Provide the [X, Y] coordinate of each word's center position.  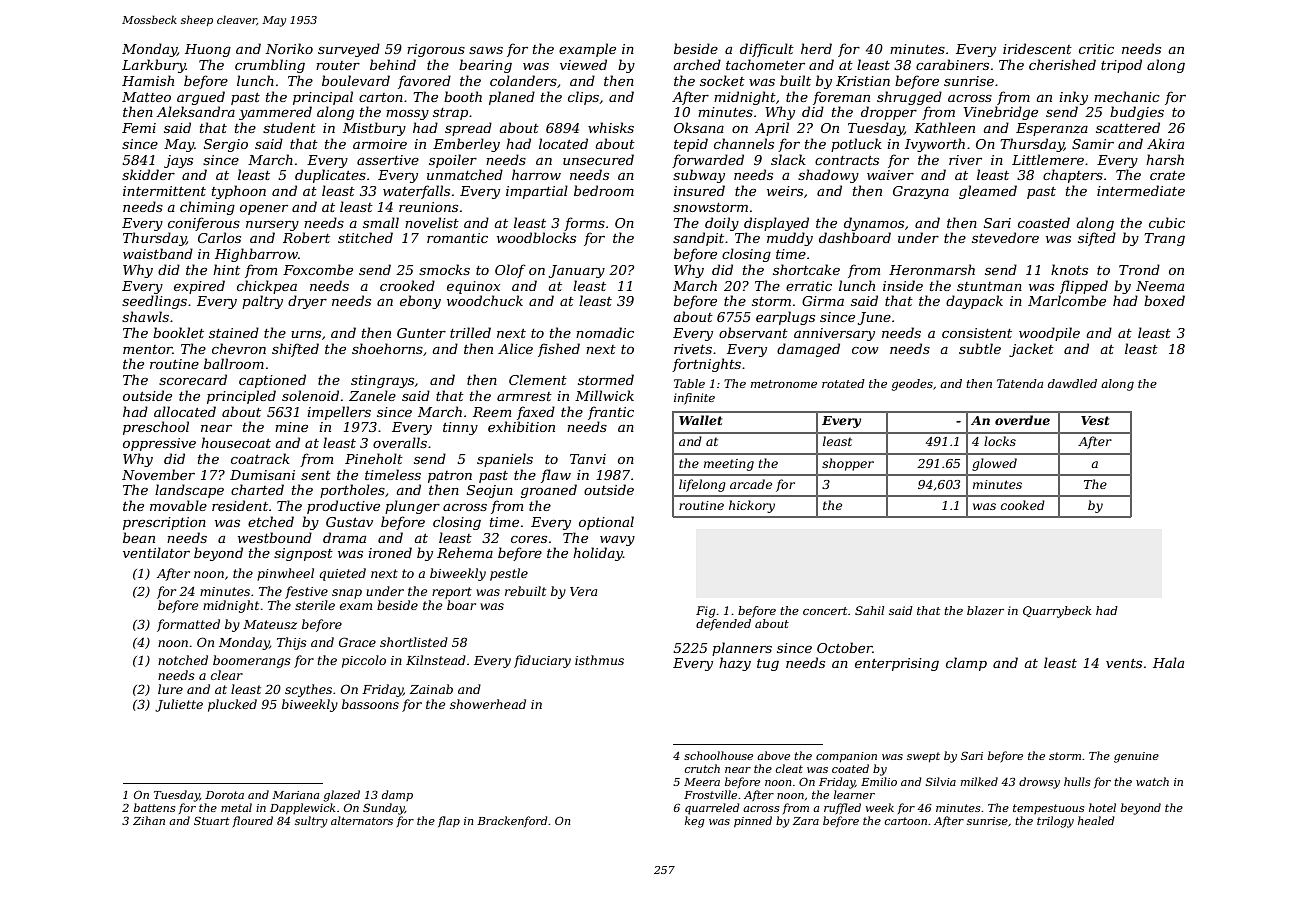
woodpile [1049, 334]
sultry [311, 822]
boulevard [356, 80]
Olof [510, 271]
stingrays [382, 381]
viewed [583, 64]
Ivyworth [935, 145]
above [773, 755]
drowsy [1039, 783]
